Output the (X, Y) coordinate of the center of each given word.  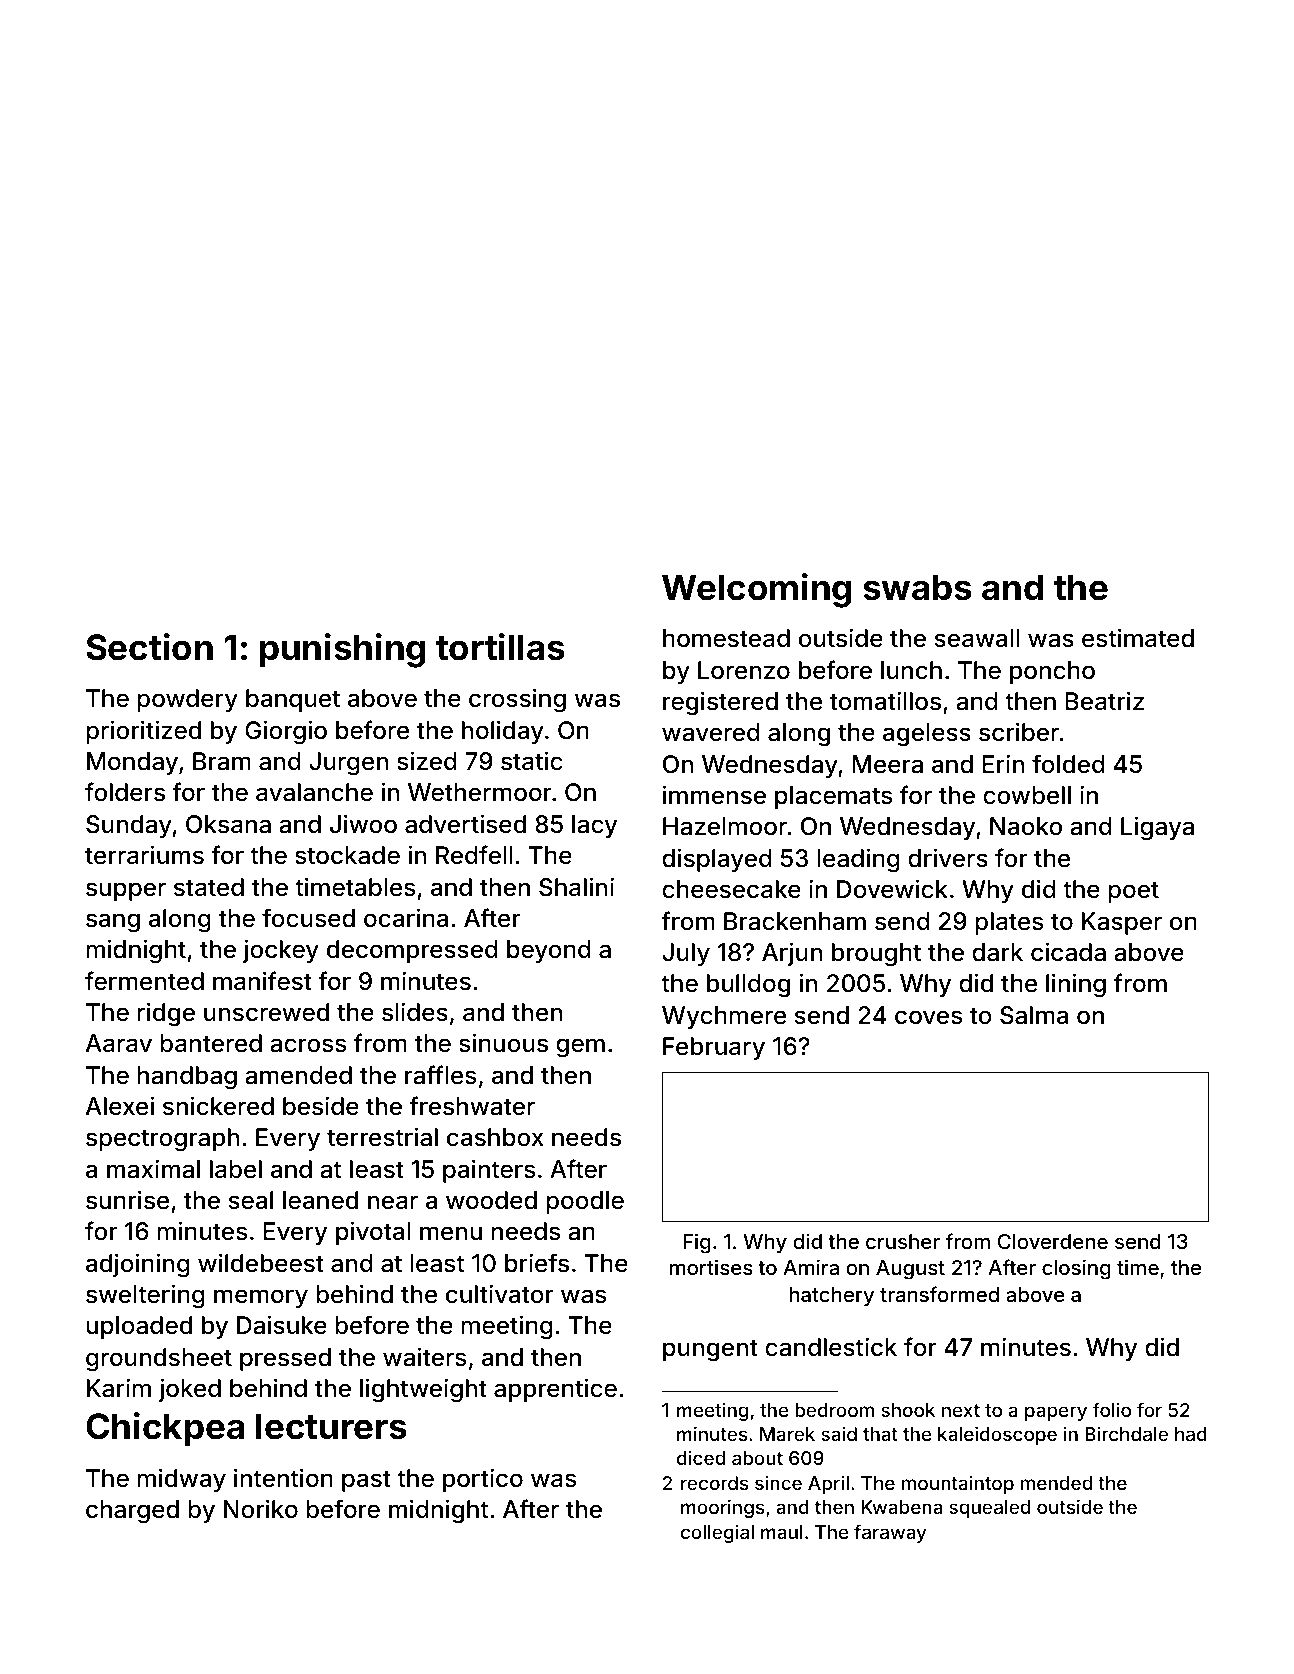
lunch (911, 670)
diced (701, 1457)
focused (308, 918)
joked (190, 1390)
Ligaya (1157, 828)
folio (1112, 1409)
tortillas (500, 647)
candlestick (831, 1347)
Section (149, 647)
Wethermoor (480, 792)
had (1191, 1434)
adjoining (138, 1265)
